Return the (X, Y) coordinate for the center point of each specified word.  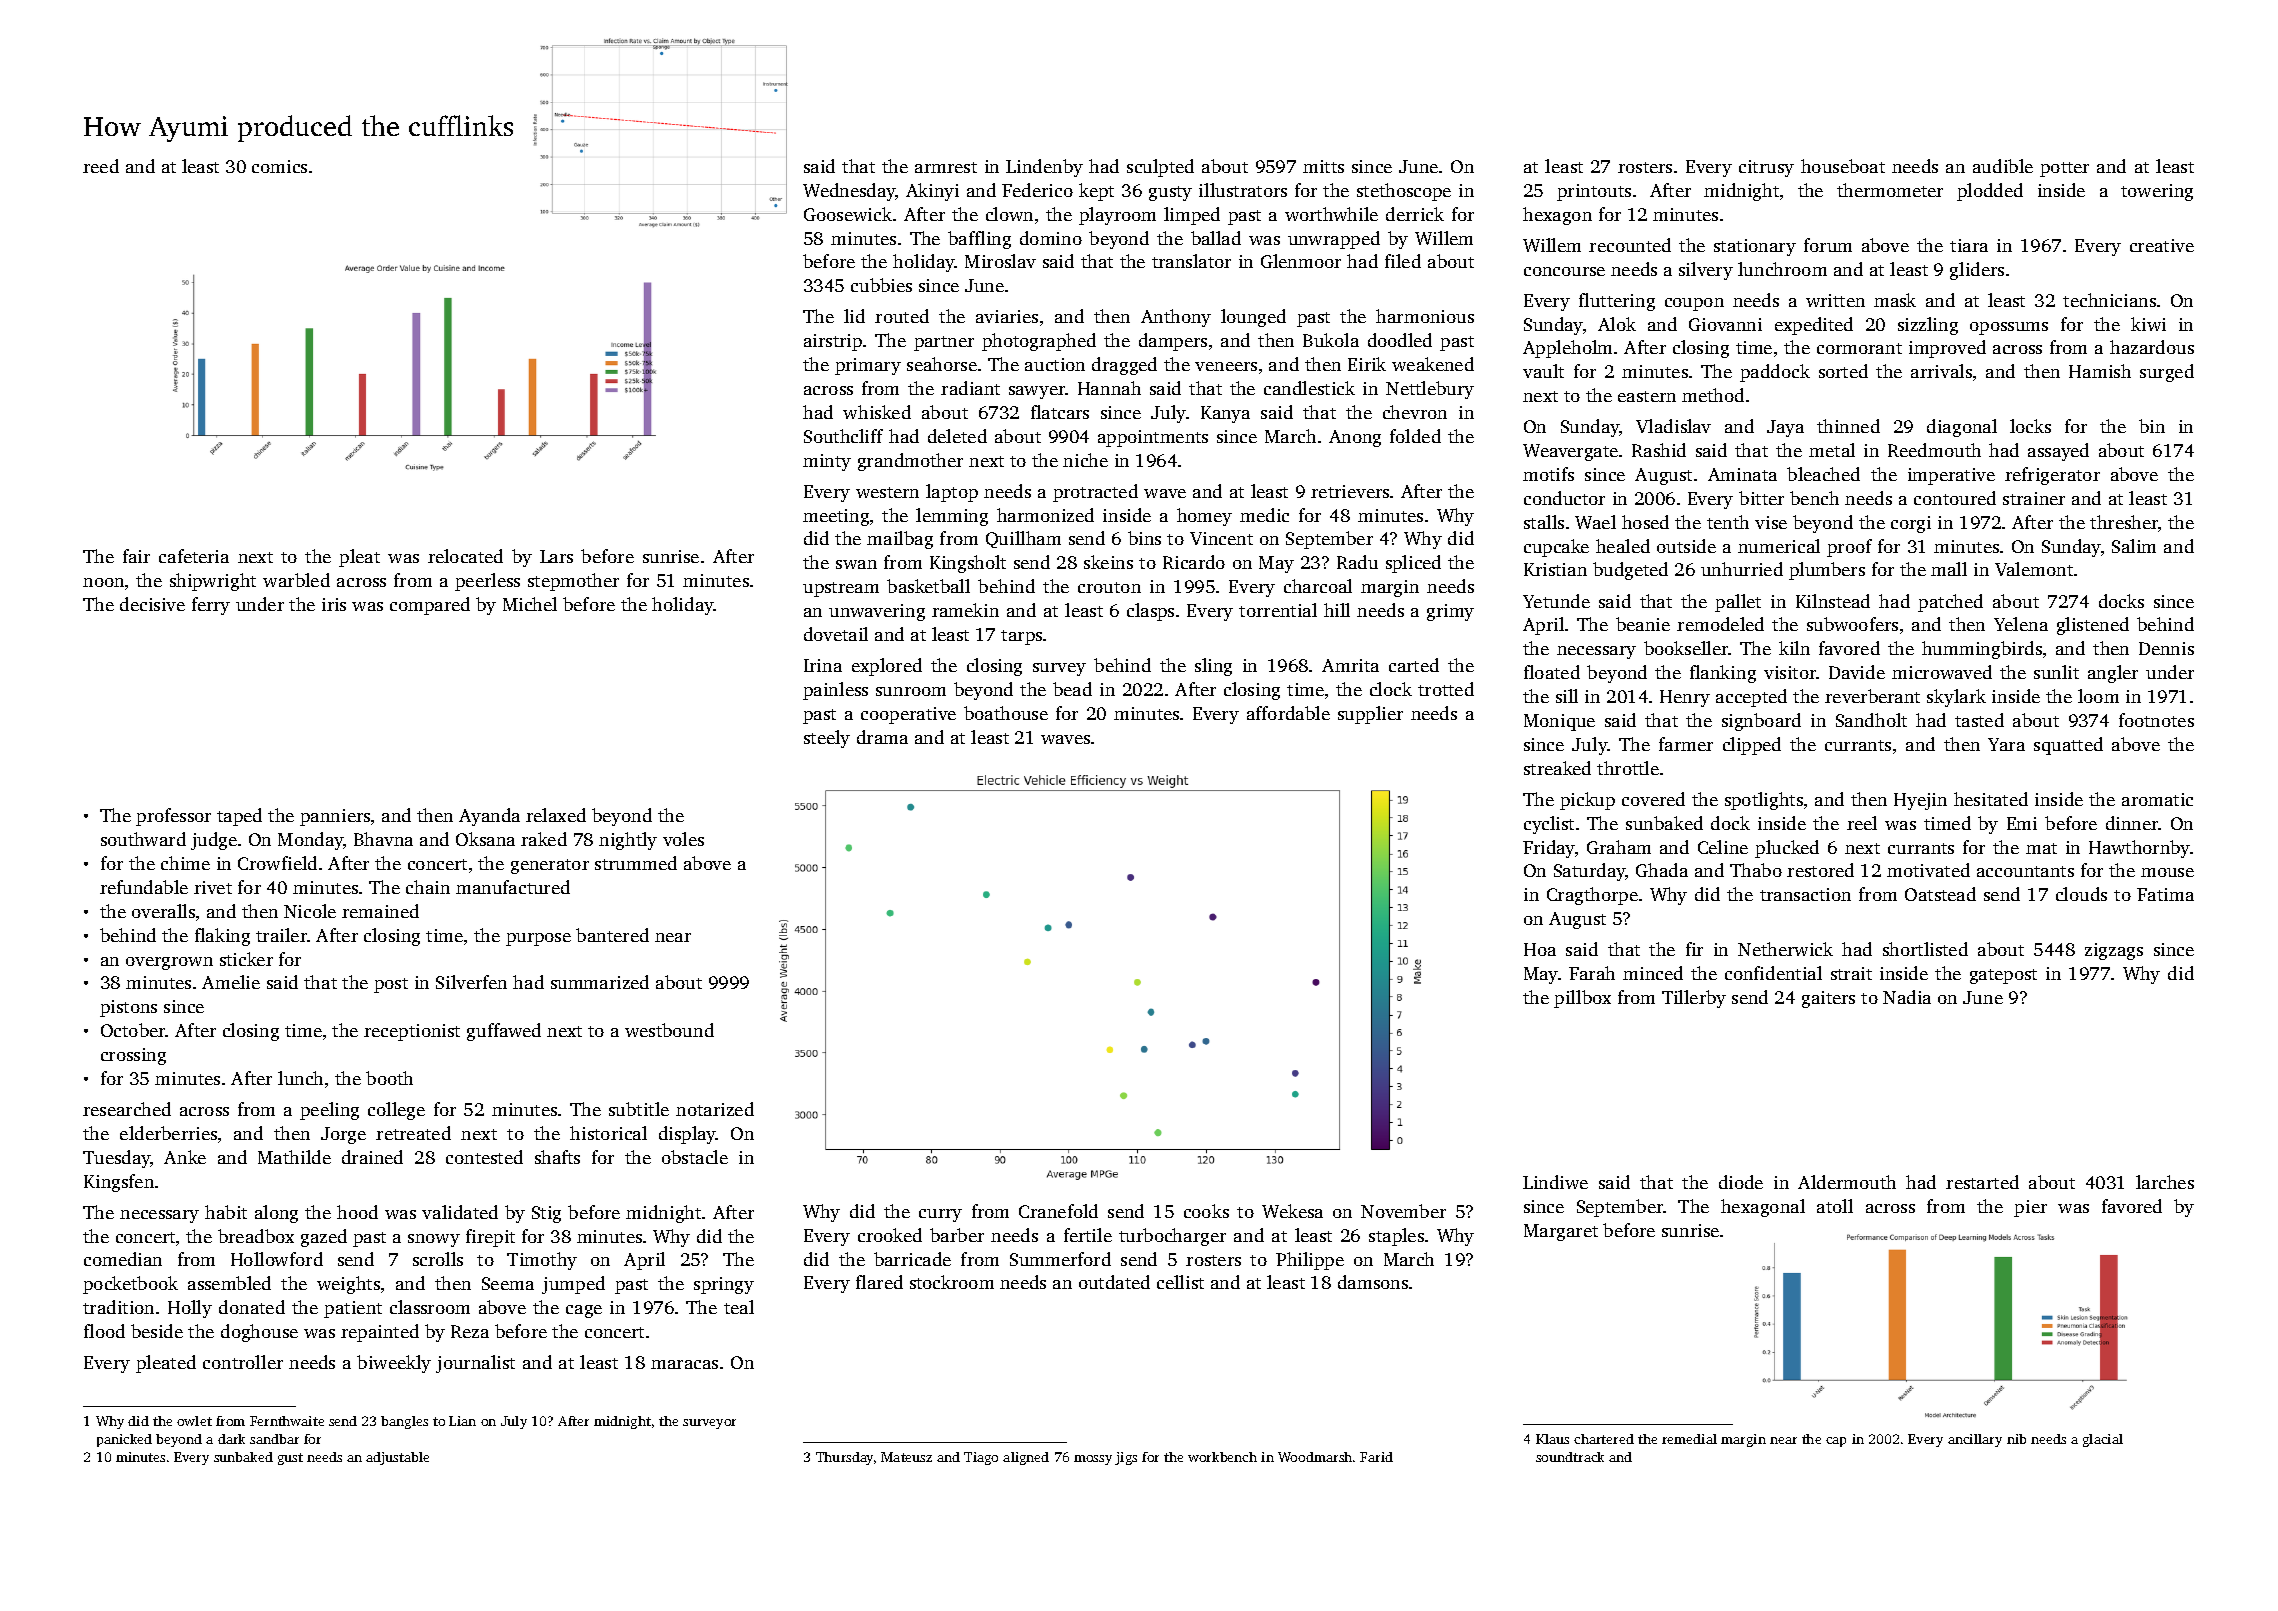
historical (608, 1133)
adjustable (397, 1458)
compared (430, 606)
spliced (1413, 564)
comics (279, 166)
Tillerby (1694, 999)
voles (683, 839)
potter (2064, 169)
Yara (2006, 744)
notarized (715, 1109)
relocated (465, 556)
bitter (1761, 498)
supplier (1370, 715)
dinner (2132, 823)
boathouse (1006, 713)
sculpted (1160, 168)
